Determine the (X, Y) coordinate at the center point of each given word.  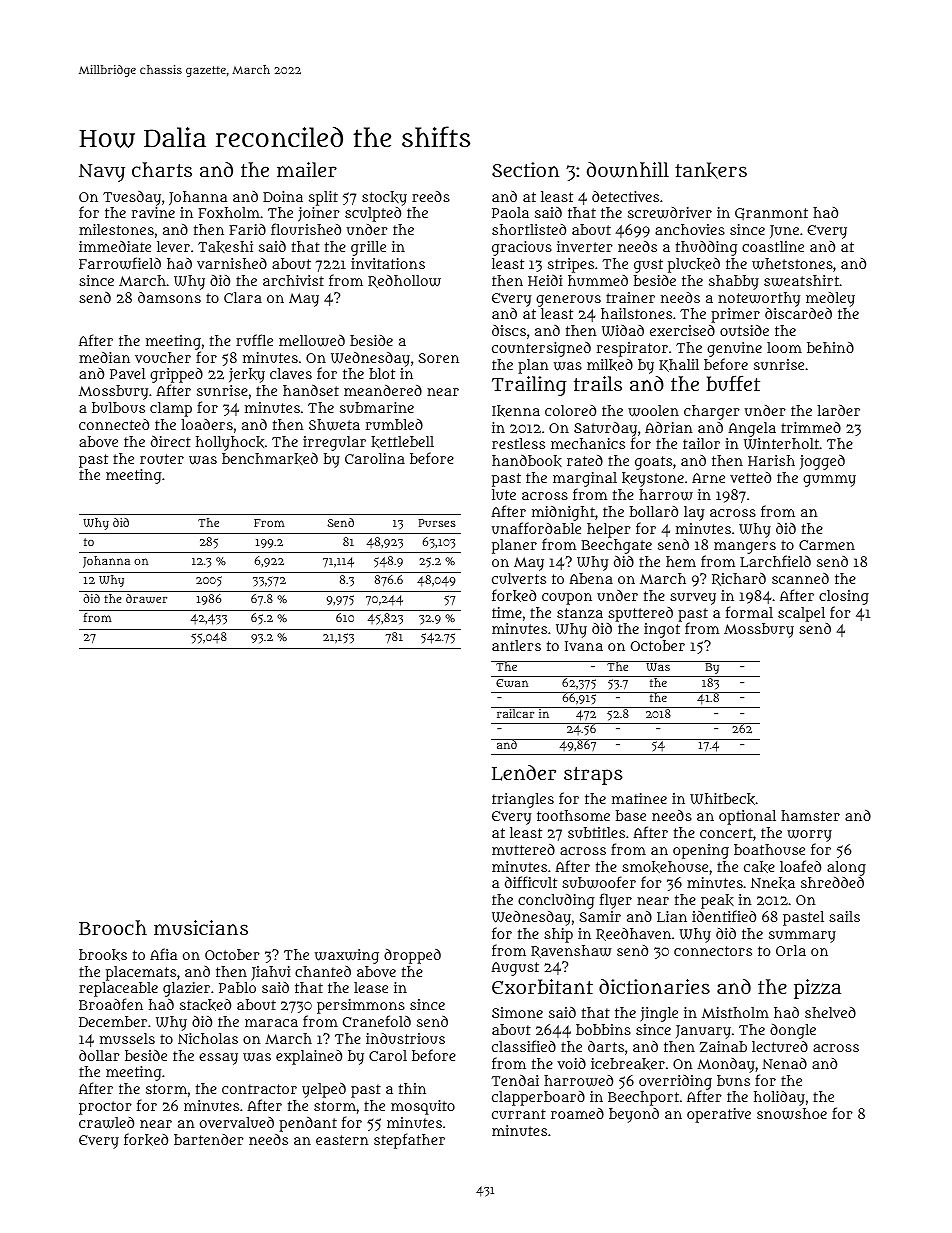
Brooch (113, 927)
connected (114, 424)
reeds (431, 196)
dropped (412, 956)
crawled (106, 1123)
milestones (116, 229)
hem (681, 561)
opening (701, 851)
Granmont (771, 214)
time (507, 612)
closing (844, 597)
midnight (563, 513)
